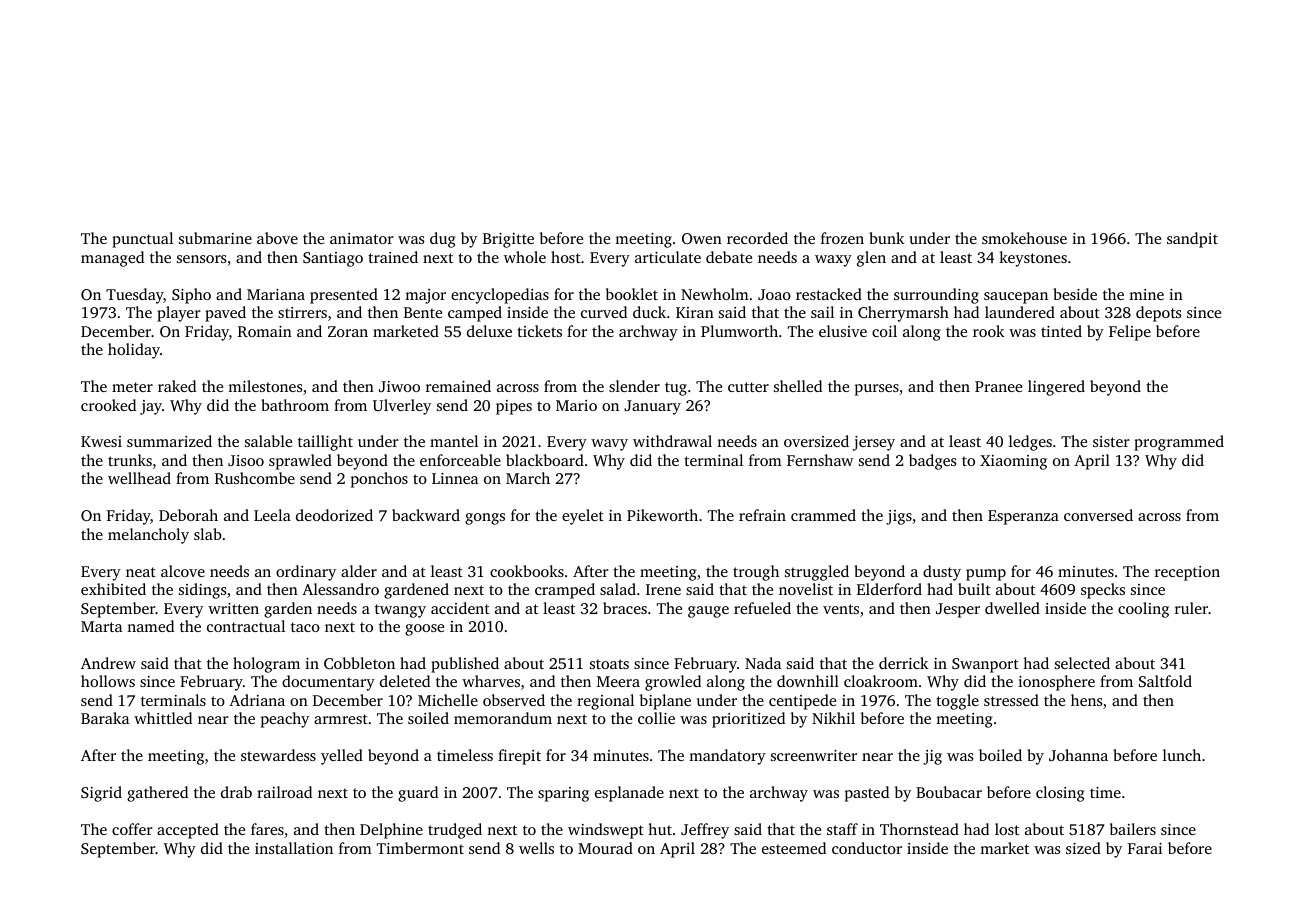  I want to click on wellhead, so click(139, 478).
